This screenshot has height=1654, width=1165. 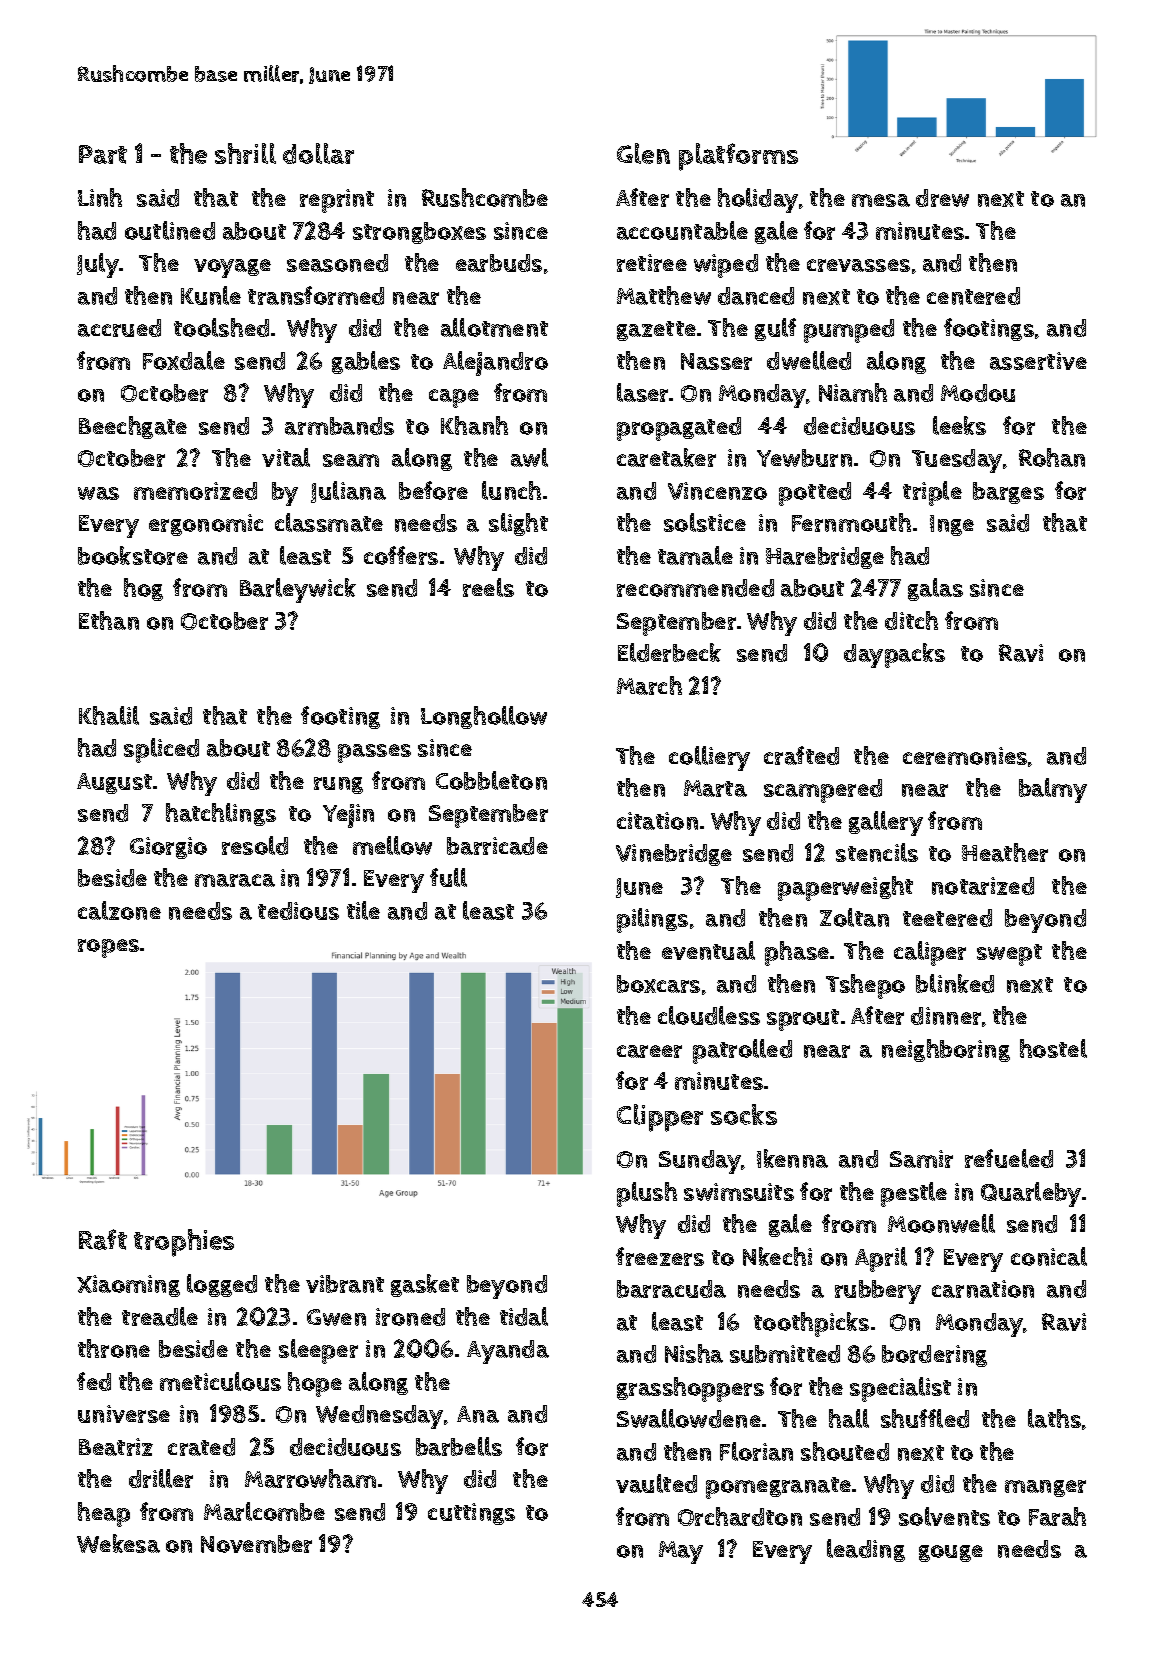 What do you see at coordinates (858, 265) in the screenshot?
I see `crevasses` at bounding box center [858, 265].
